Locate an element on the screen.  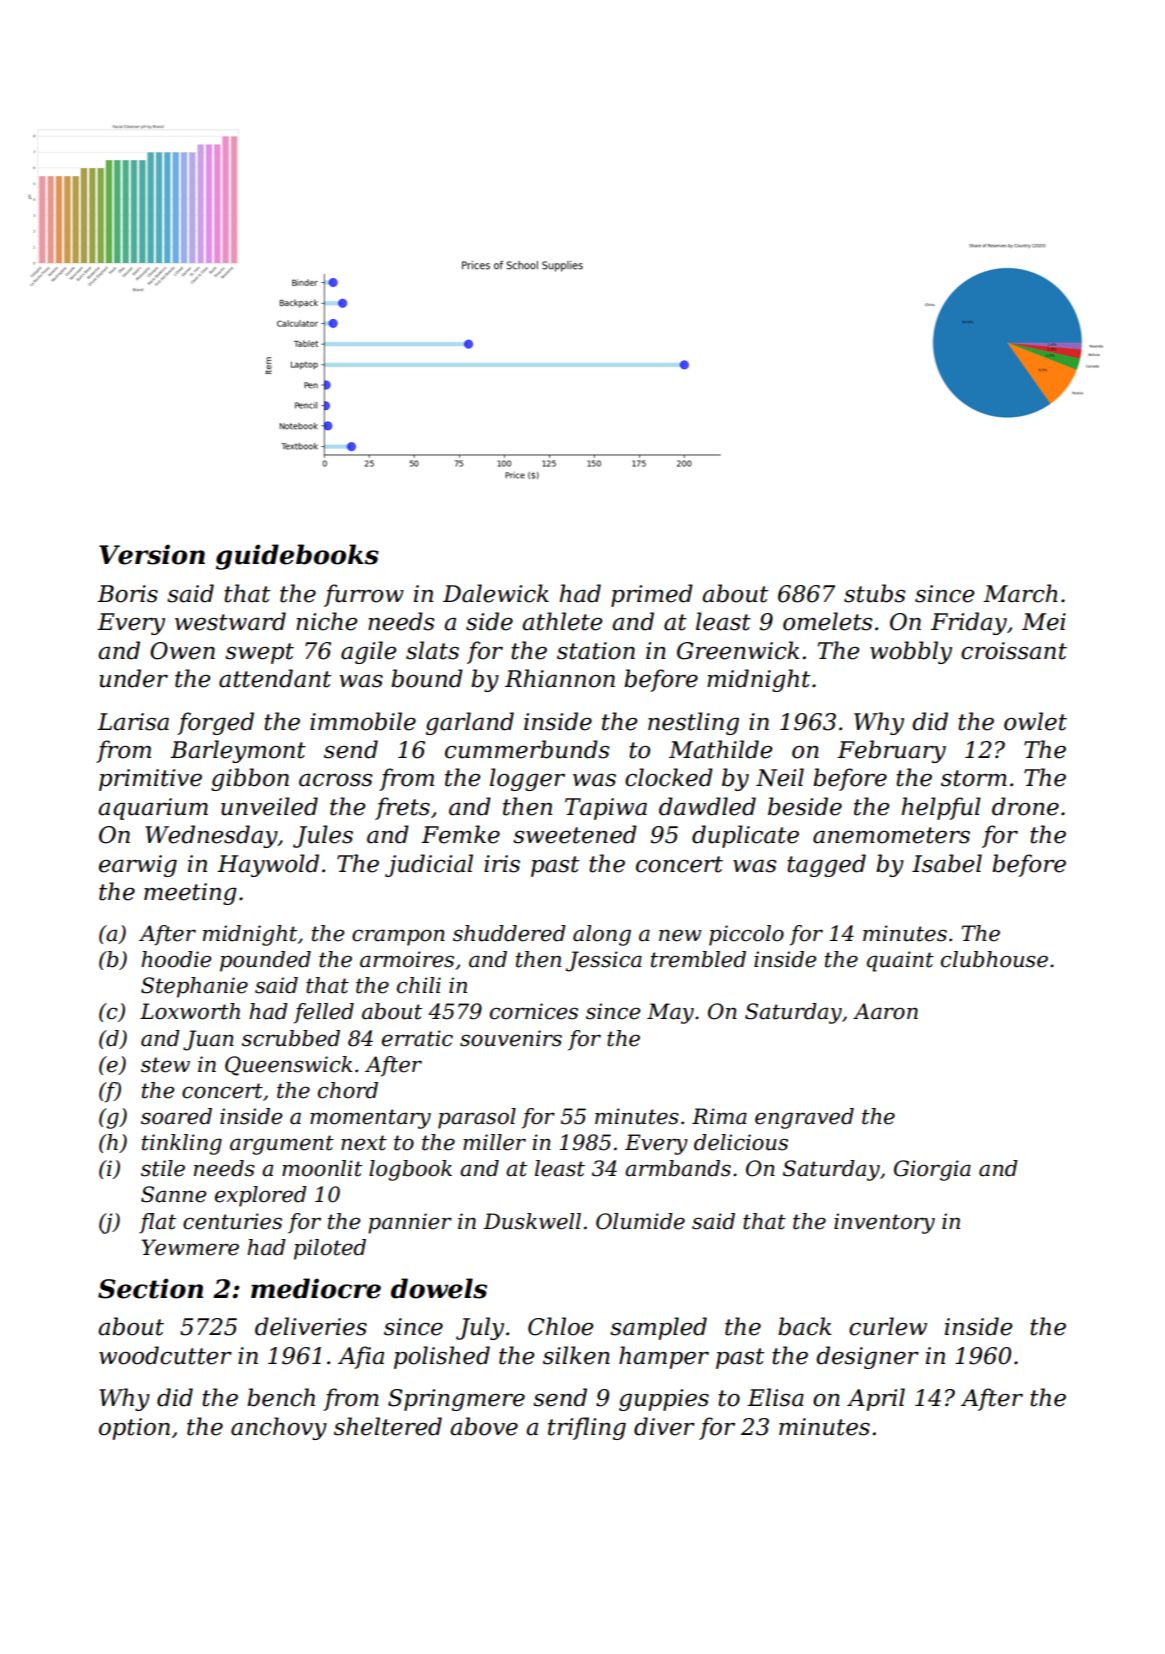
Aaron is located at coordinates (885, 1011).
